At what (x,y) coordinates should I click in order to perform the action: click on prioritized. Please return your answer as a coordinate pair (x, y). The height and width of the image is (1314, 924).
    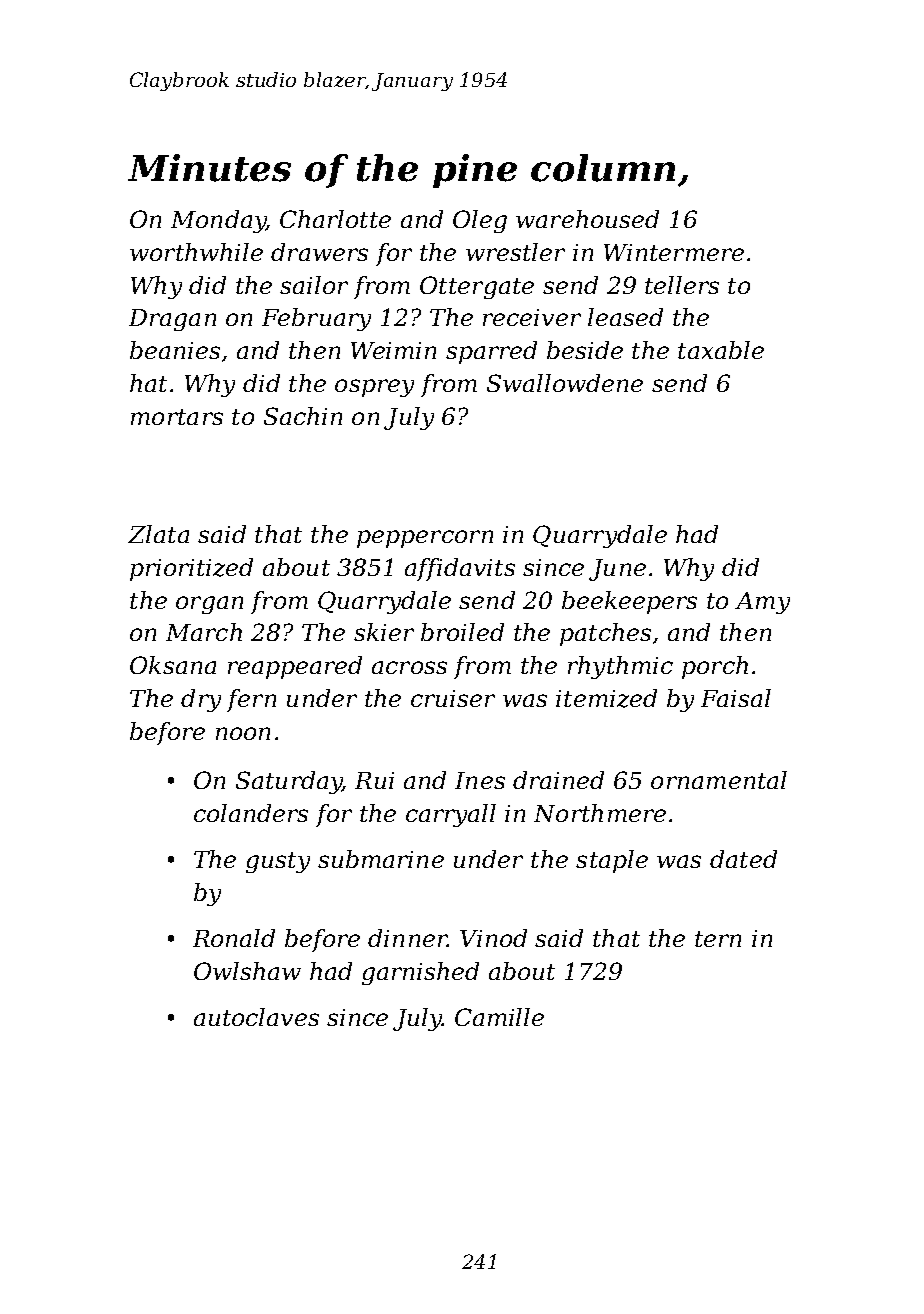
    Looking at the image, I should click on (191, 569).
